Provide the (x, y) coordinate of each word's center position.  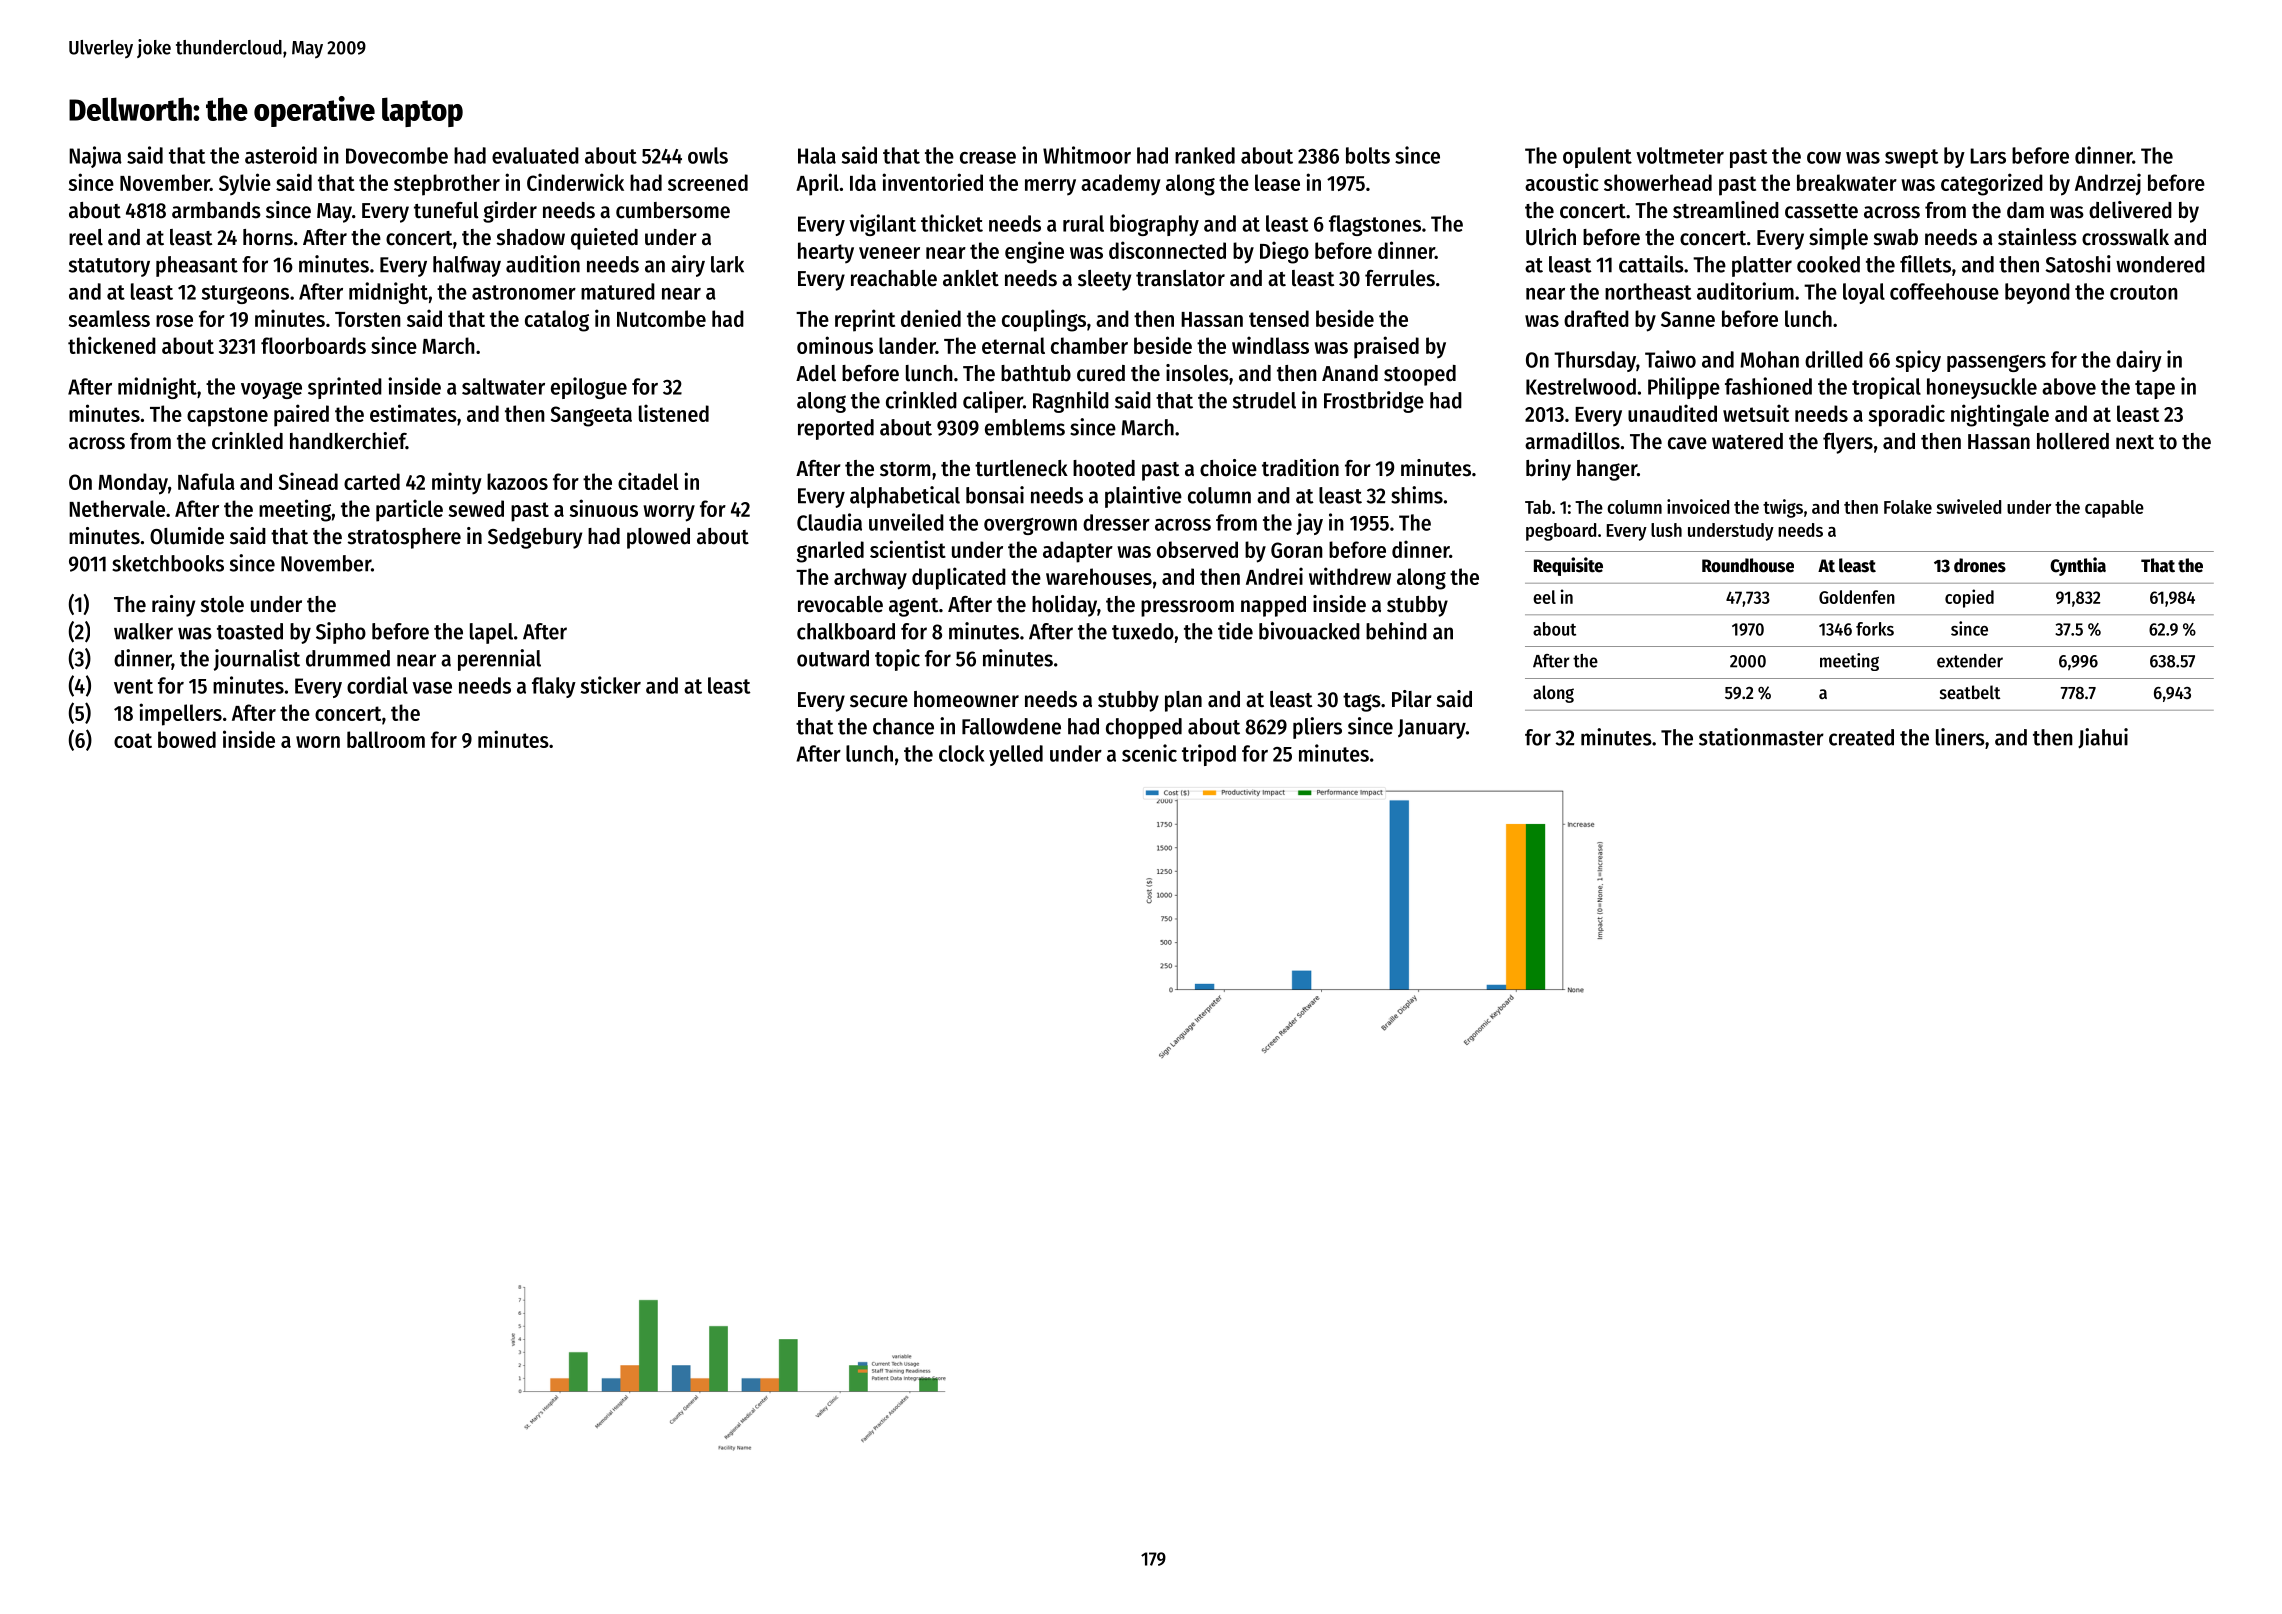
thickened (112, 345)
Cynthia (2078, 566)
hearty (826, 252)
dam (2025, 210)
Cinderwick (575, 182)
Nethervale (117, 508)
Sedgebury (535, 538)
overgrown (1030, 526)
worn (318, 742)
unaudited (1672, 413)
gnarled (830, 552)
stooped (1420, 375)
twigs (1783, 508)
